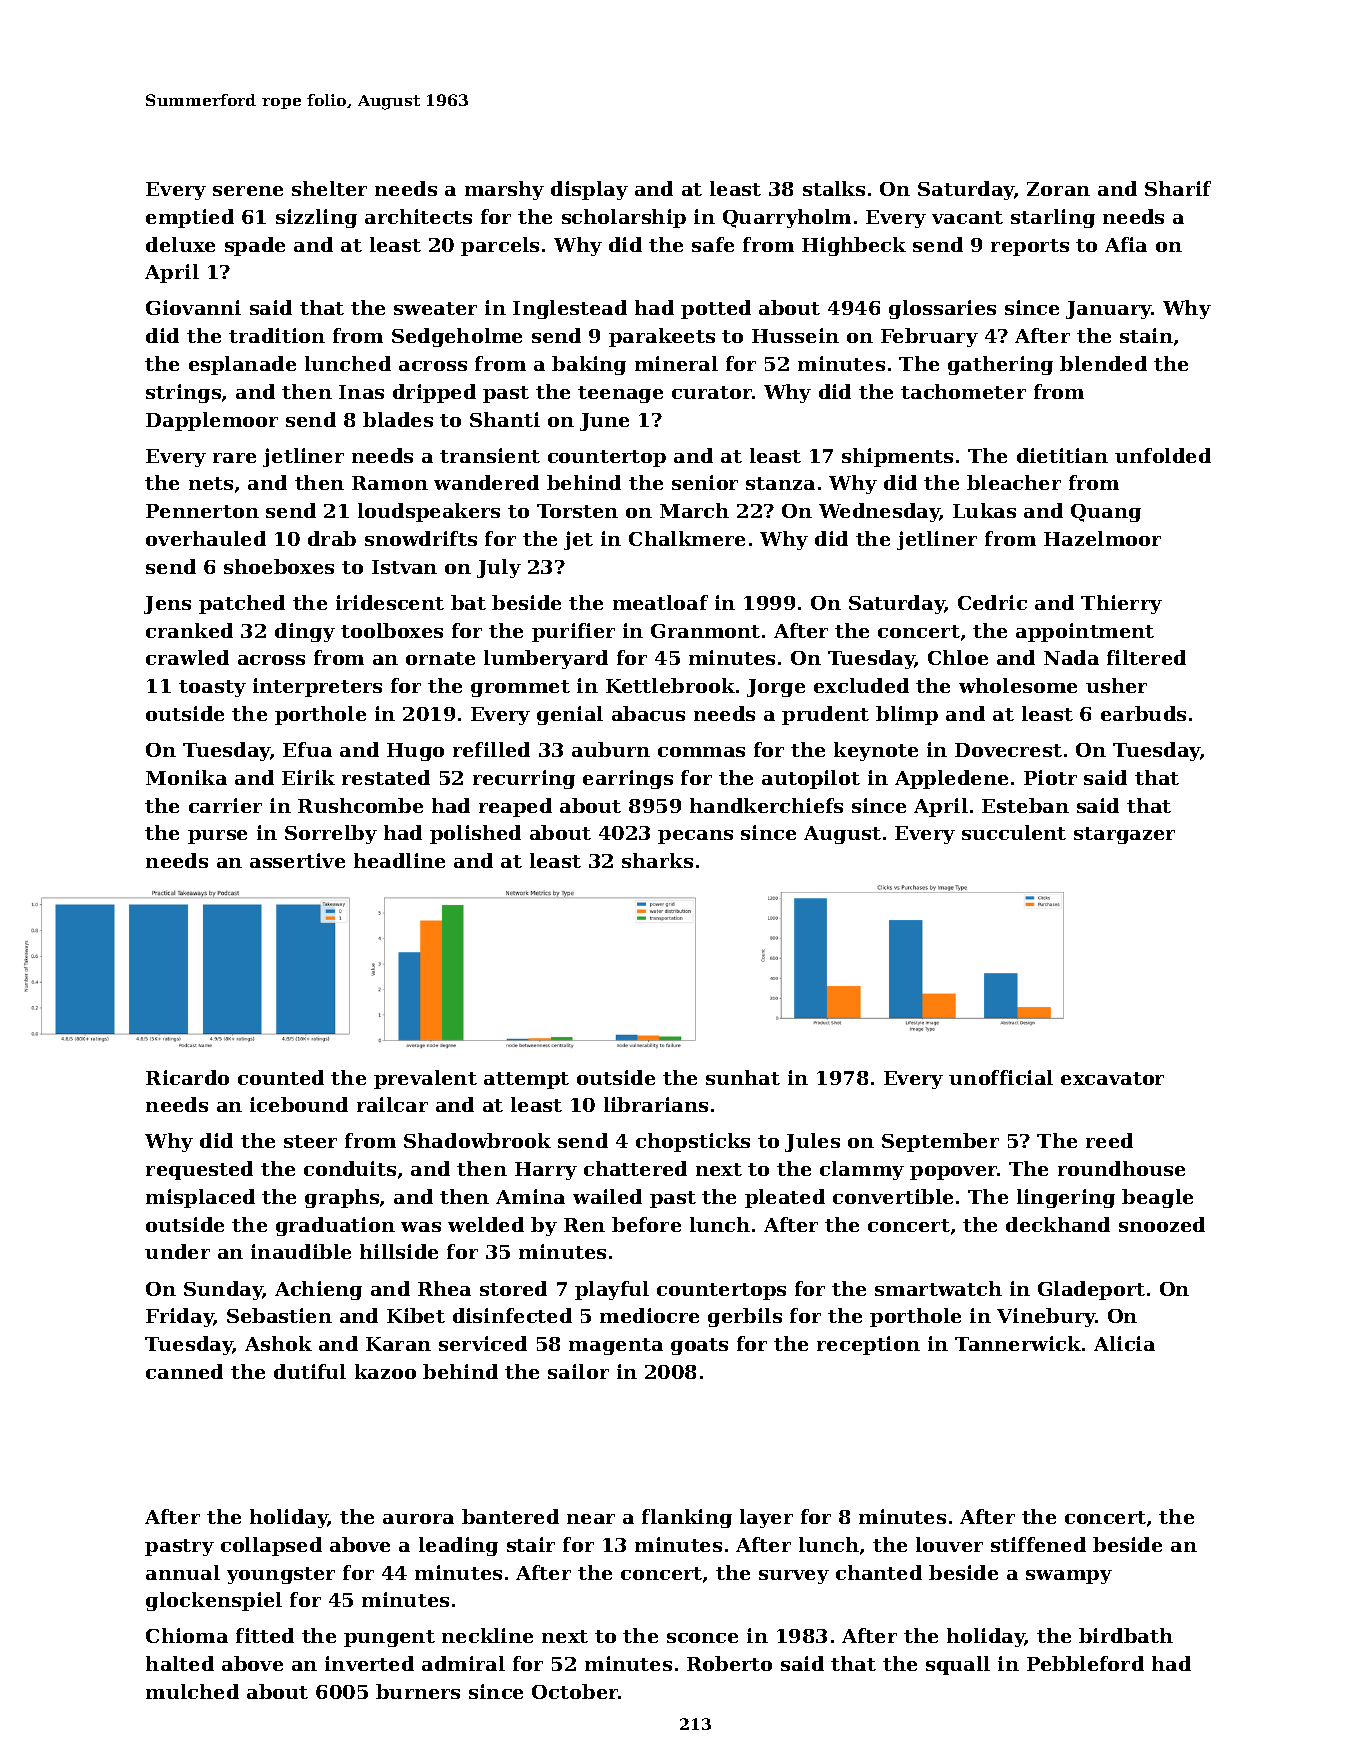 This document has width=1359, height=1758. Describe the element at coordinates (745, 1317) in the document. I see `gerbils` at that location.
